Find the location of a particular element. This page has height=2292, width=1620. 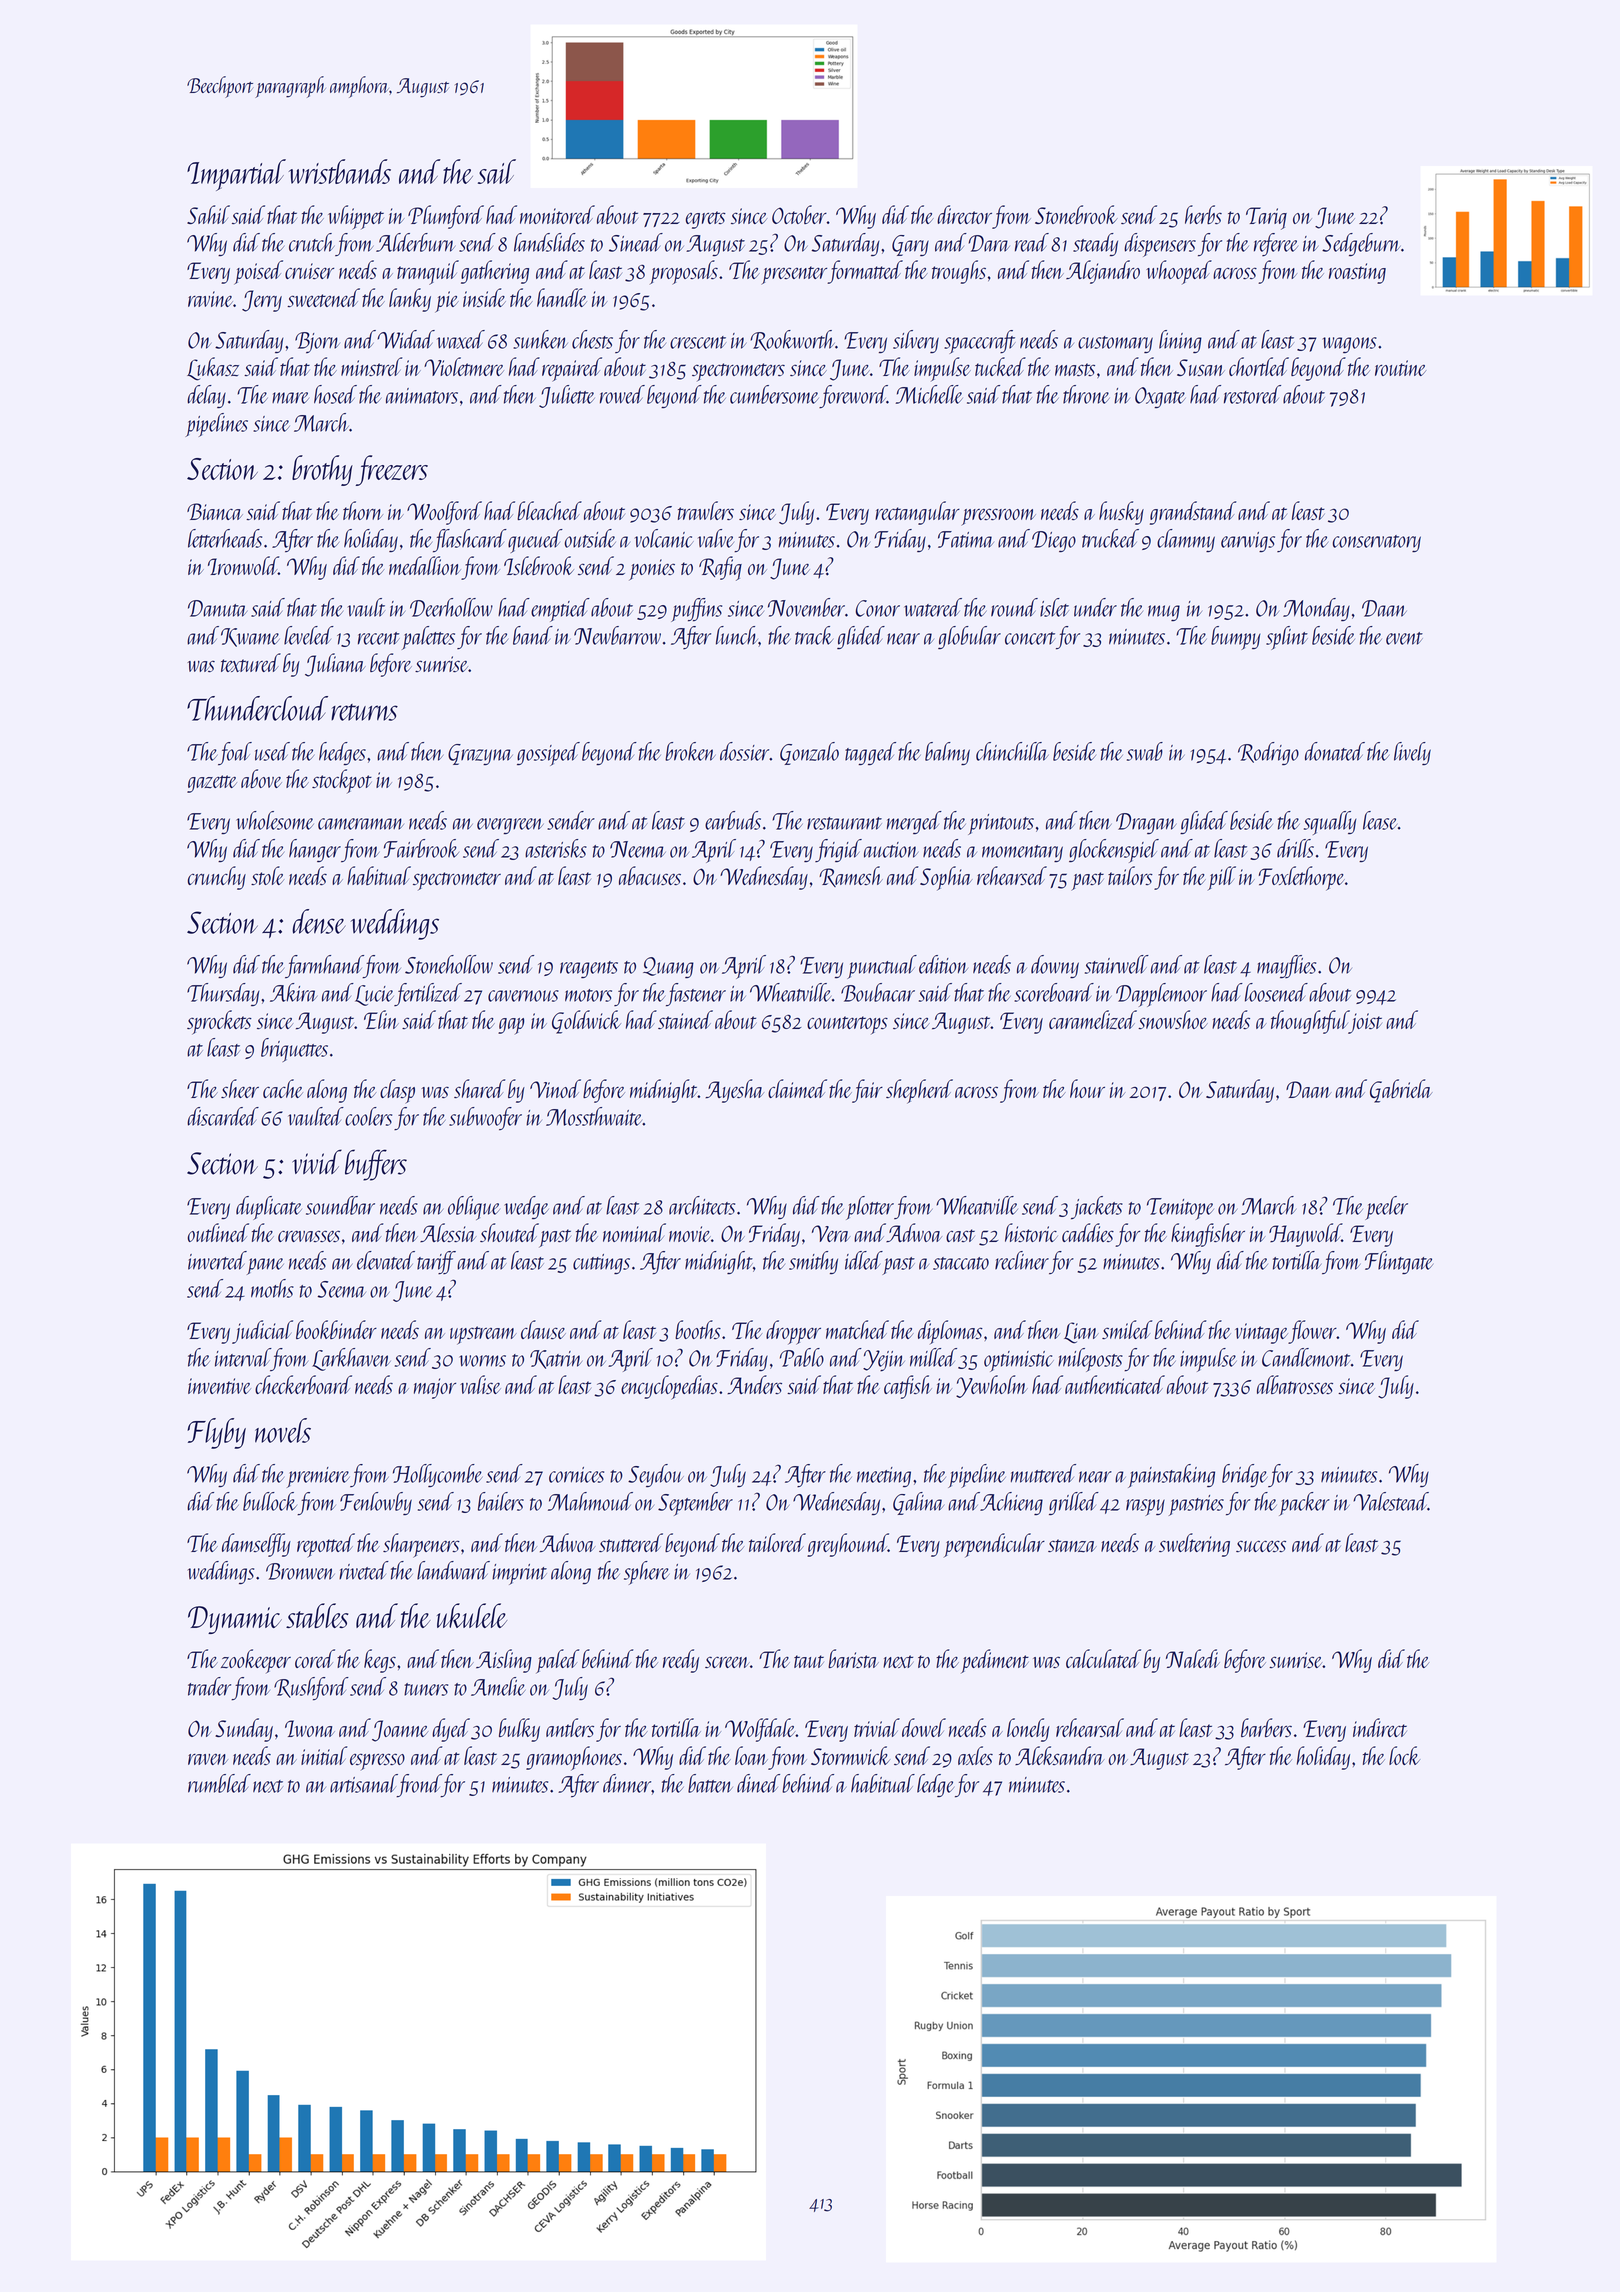

lease is located at coordinates (1380, 820).
